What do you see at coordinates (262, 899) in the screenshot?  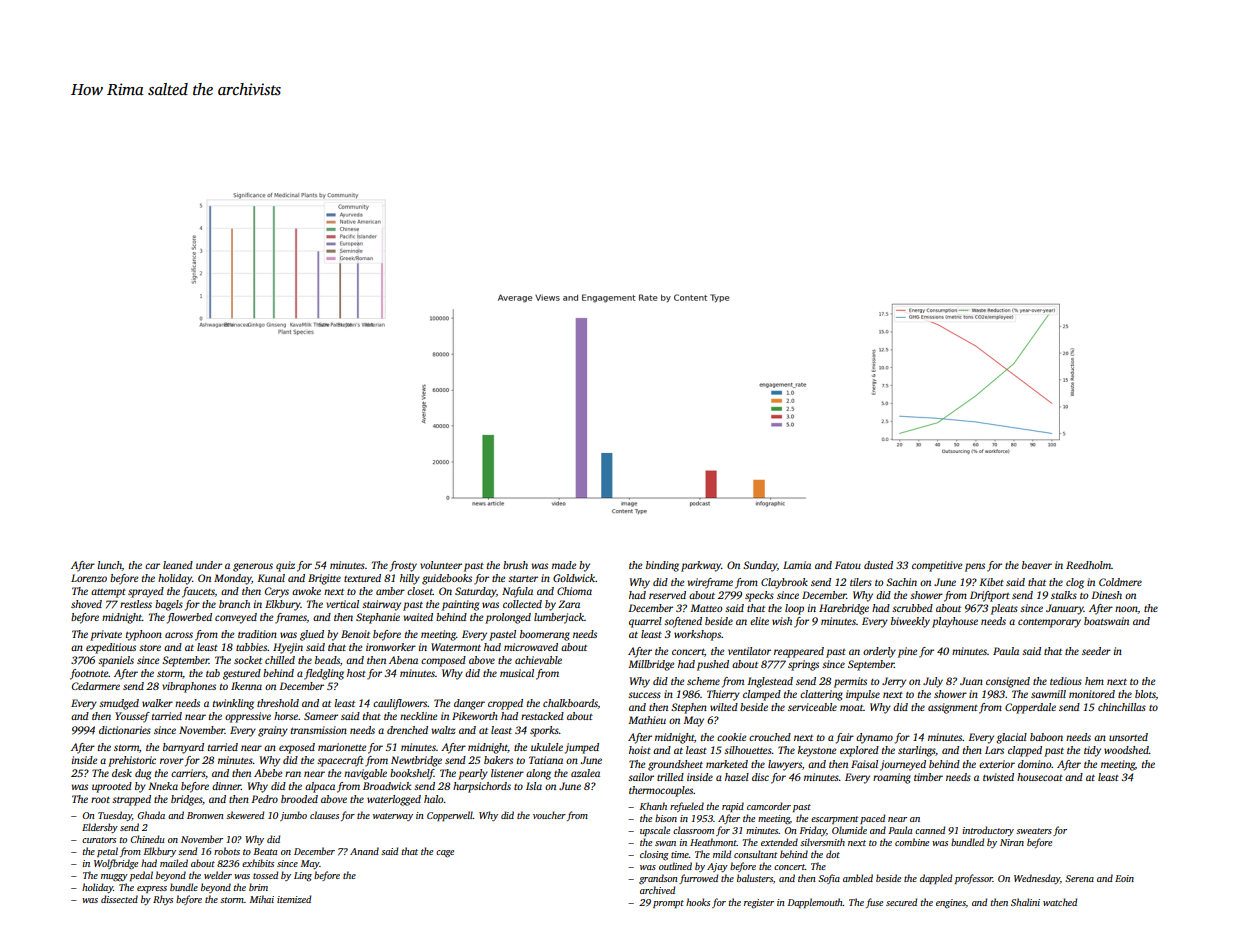 I see `Mihai` at bounding box center [262, 899].
